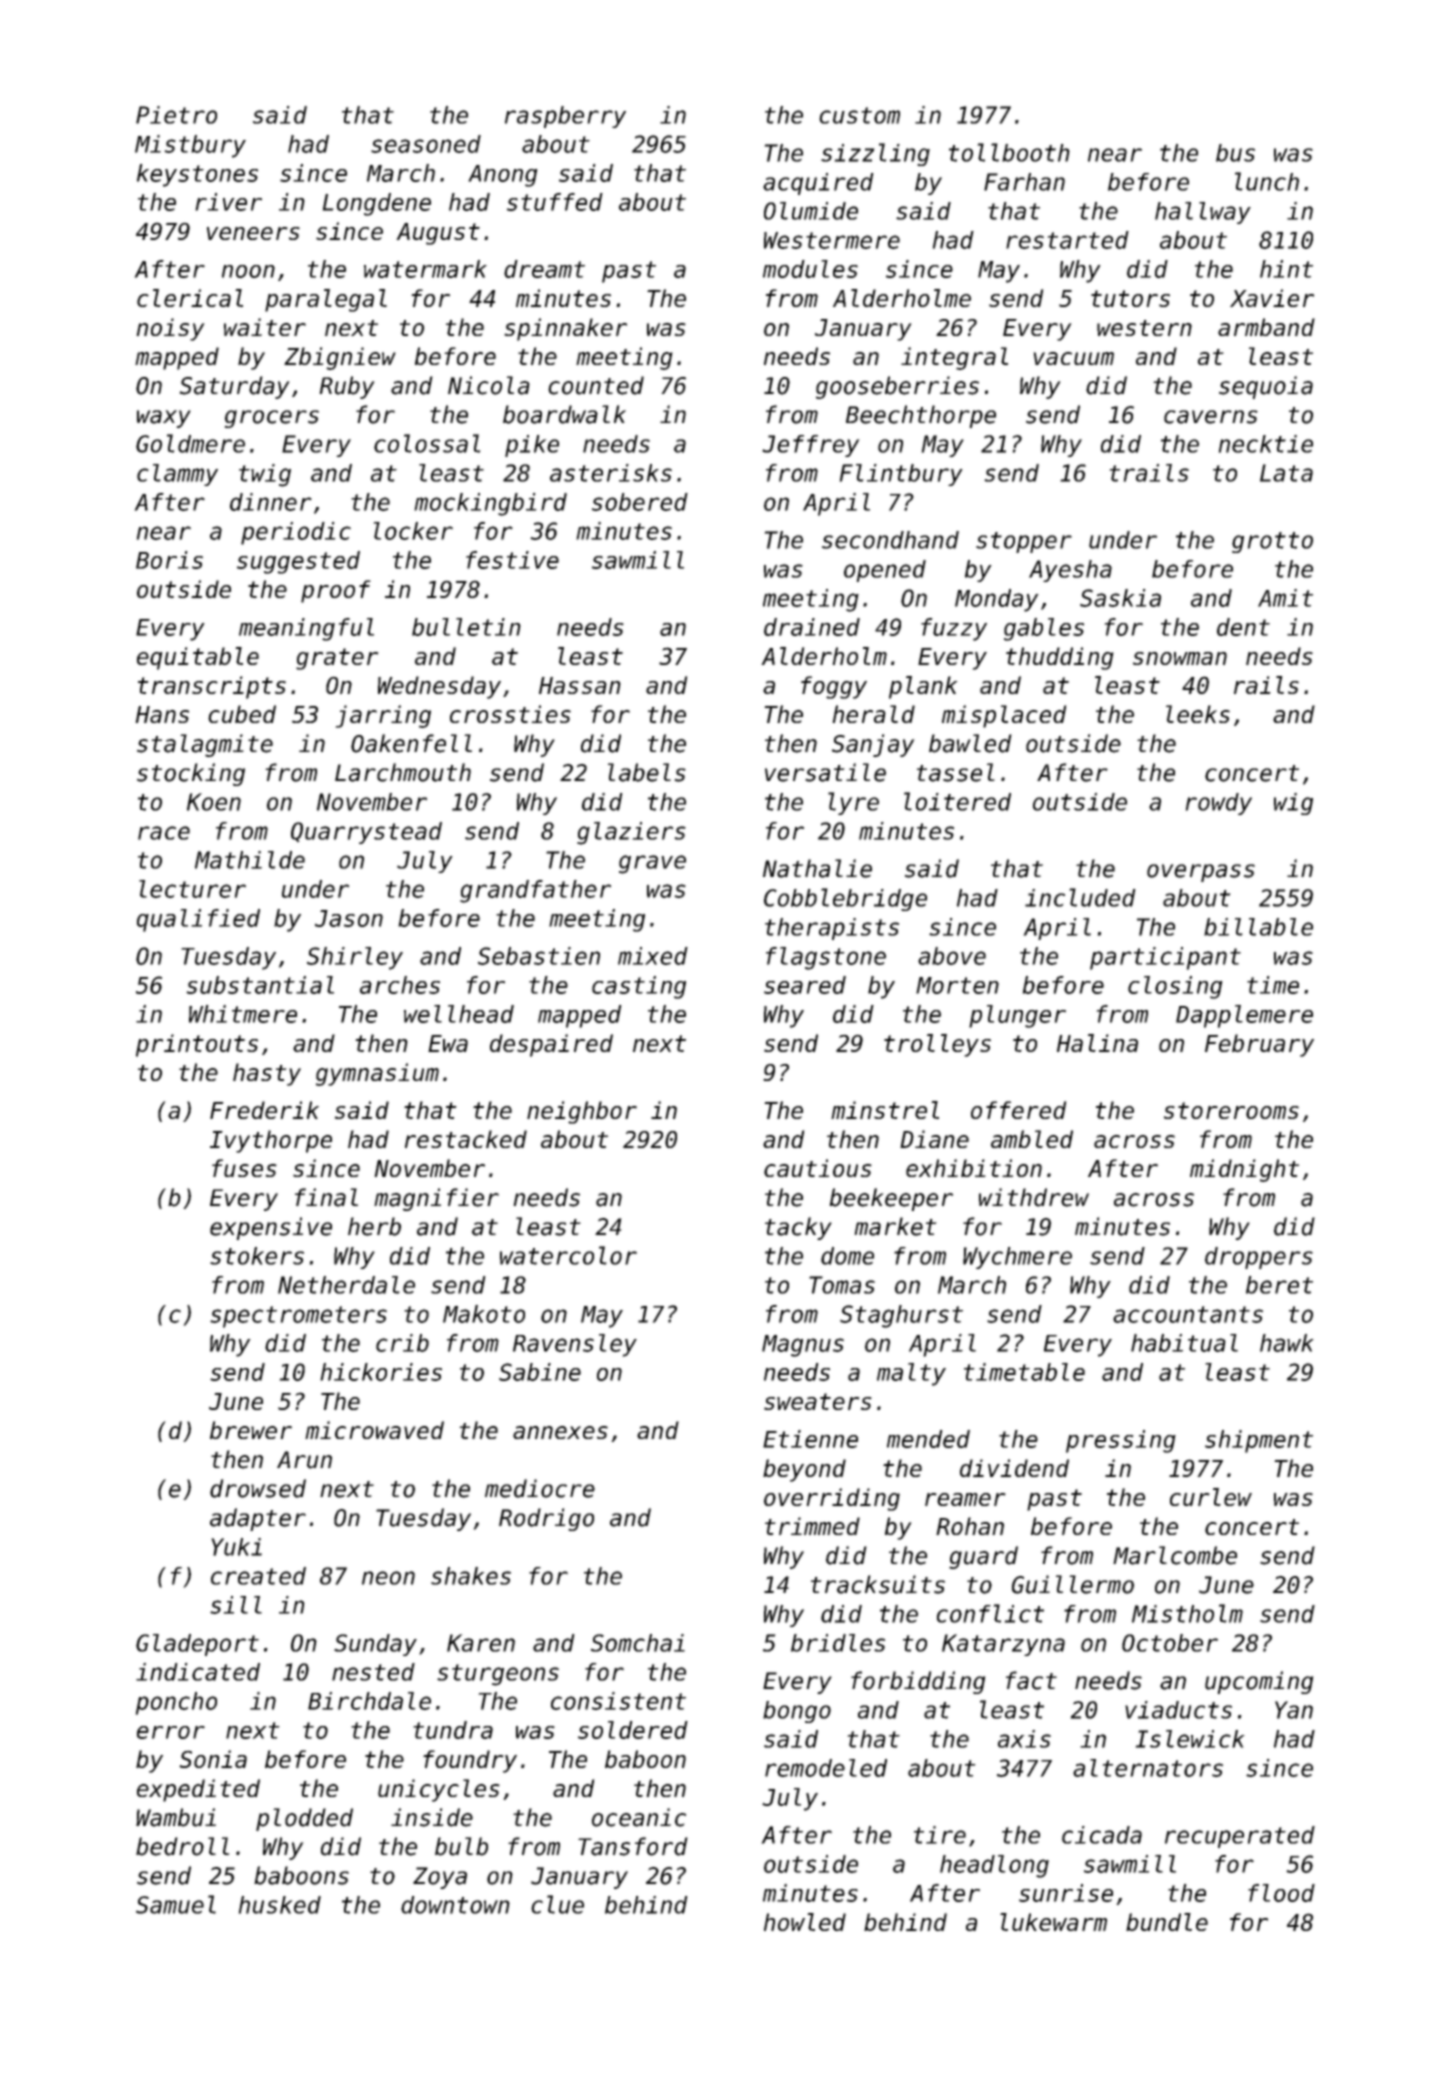 This image has height=2100, width=1450. What do you see at coordinates (1165, 958) in the image?
I see `participant` at bounding box center [1165, 958].
